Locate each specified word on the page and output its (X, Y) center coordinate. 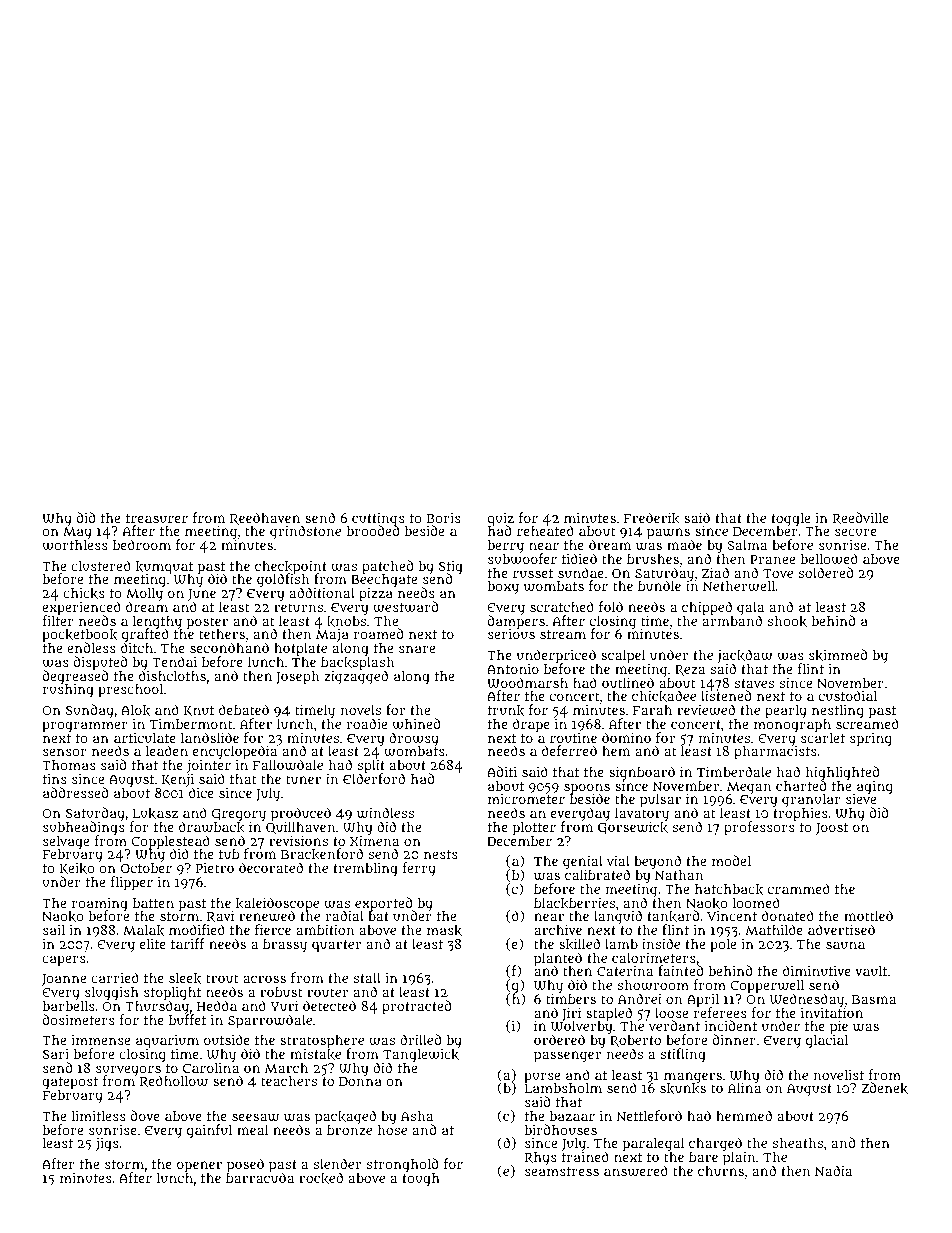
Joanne (64, 980)
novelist (839, 1075)
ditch (137, 648)
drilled (420, 1039)
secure (856, 532)
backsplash (357, 664)
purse (542, 1078)
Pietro (215, 867)
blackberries (574, 903)
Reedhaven (265, 519)
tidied (579, 558)
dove (145, 1115)
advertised (841, 929)
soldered (826, 572)
